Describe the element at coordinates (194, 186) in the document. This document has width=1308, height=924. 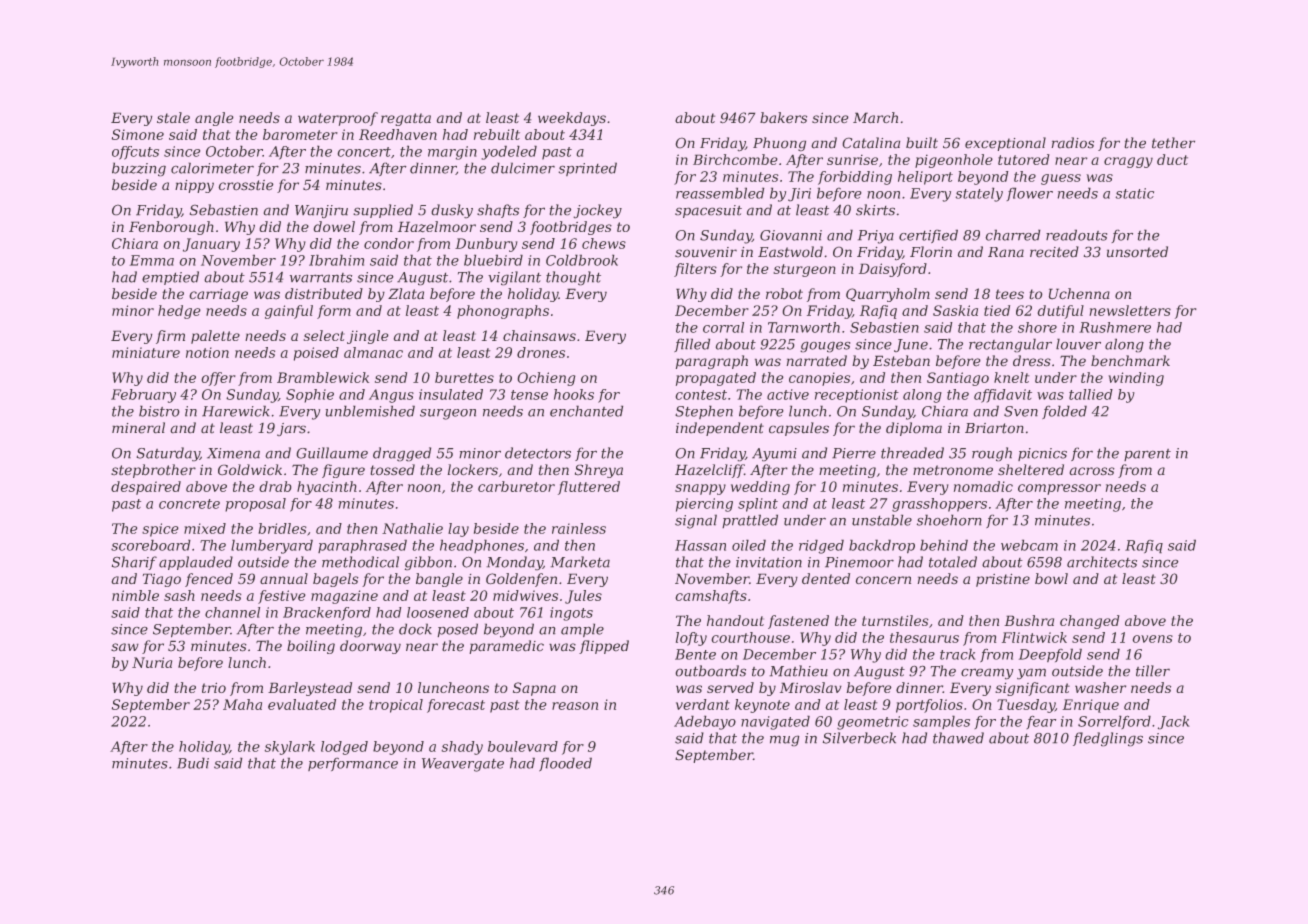
I see `nippy` at that location.
